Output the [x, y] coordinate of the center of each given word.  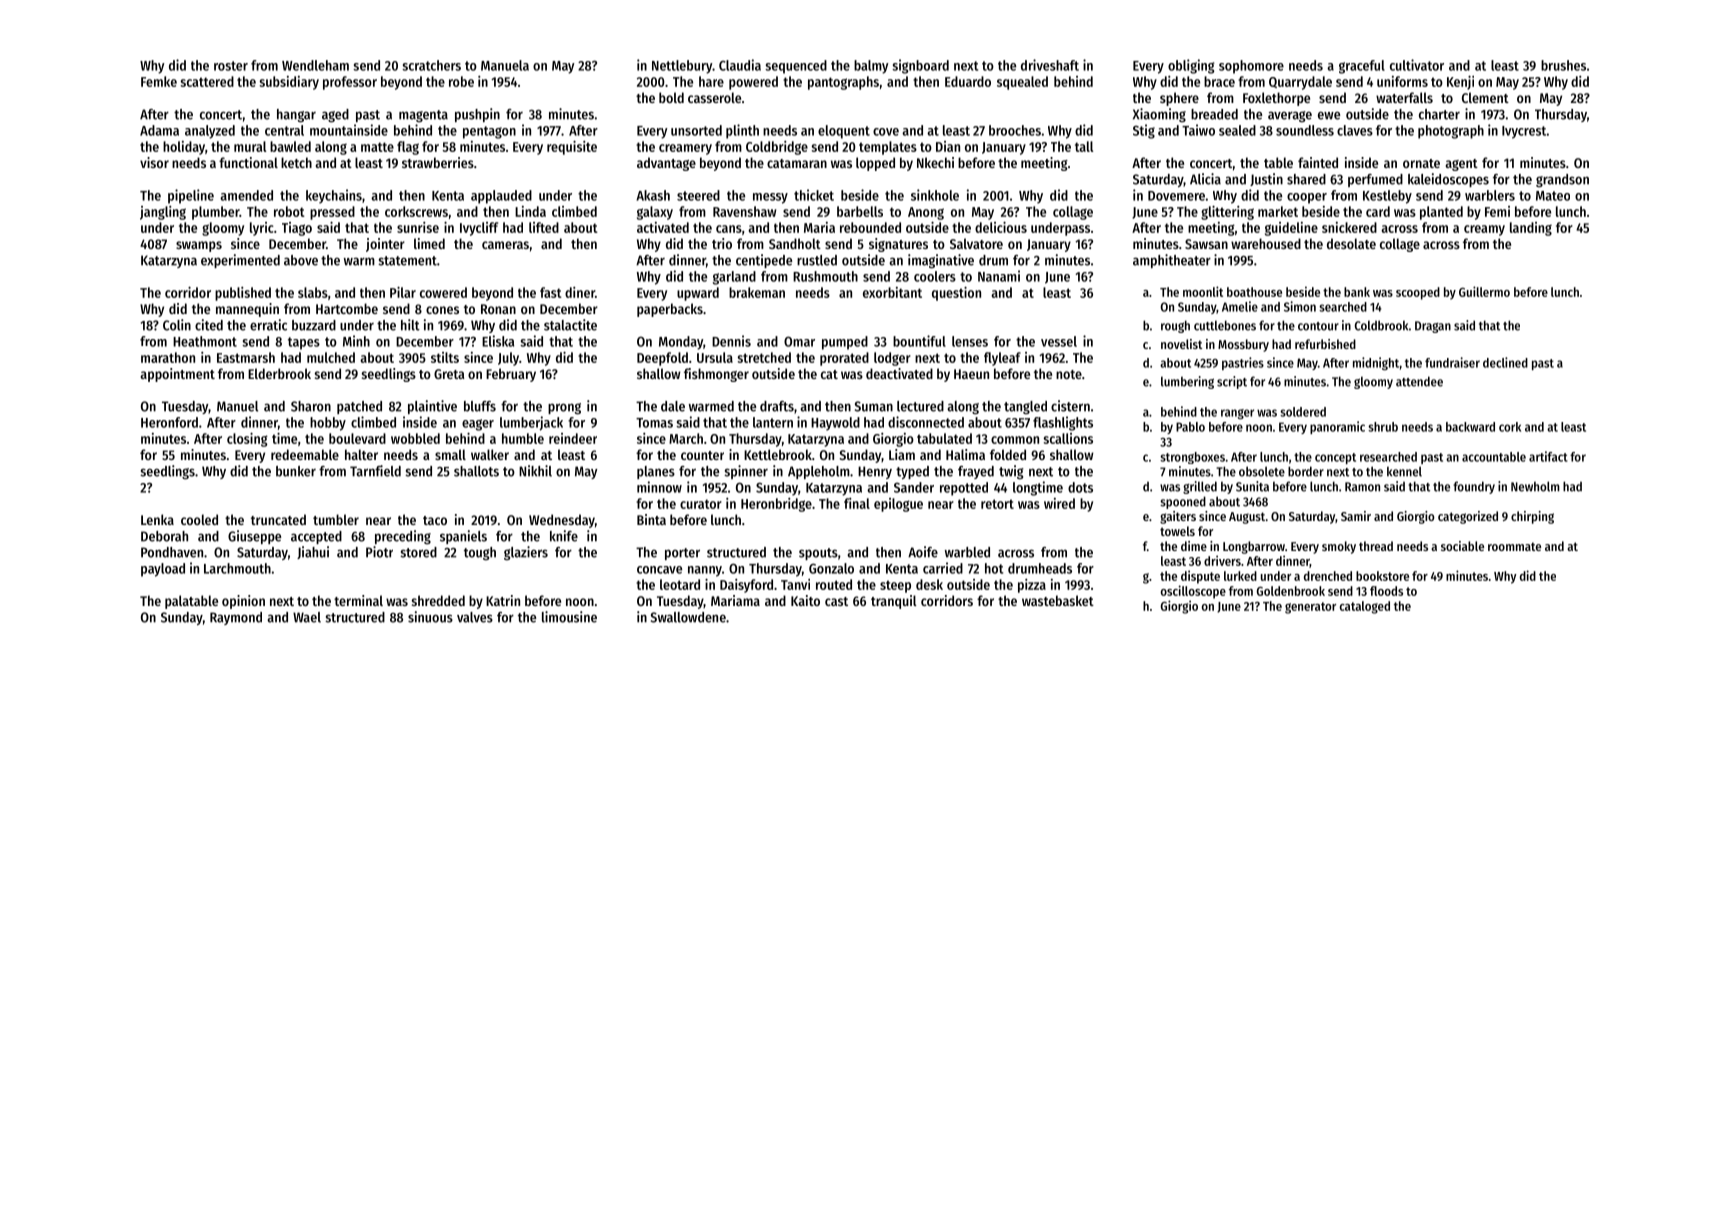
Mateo [1553, 196]
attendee [1419, 381]
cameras [505, 245]
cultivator [1417, 65]
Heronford [169, 422]
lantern [773, 422]
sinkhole [935, 195]
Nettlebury [682, 67]
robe [461, 81]
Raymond [236, 618]
